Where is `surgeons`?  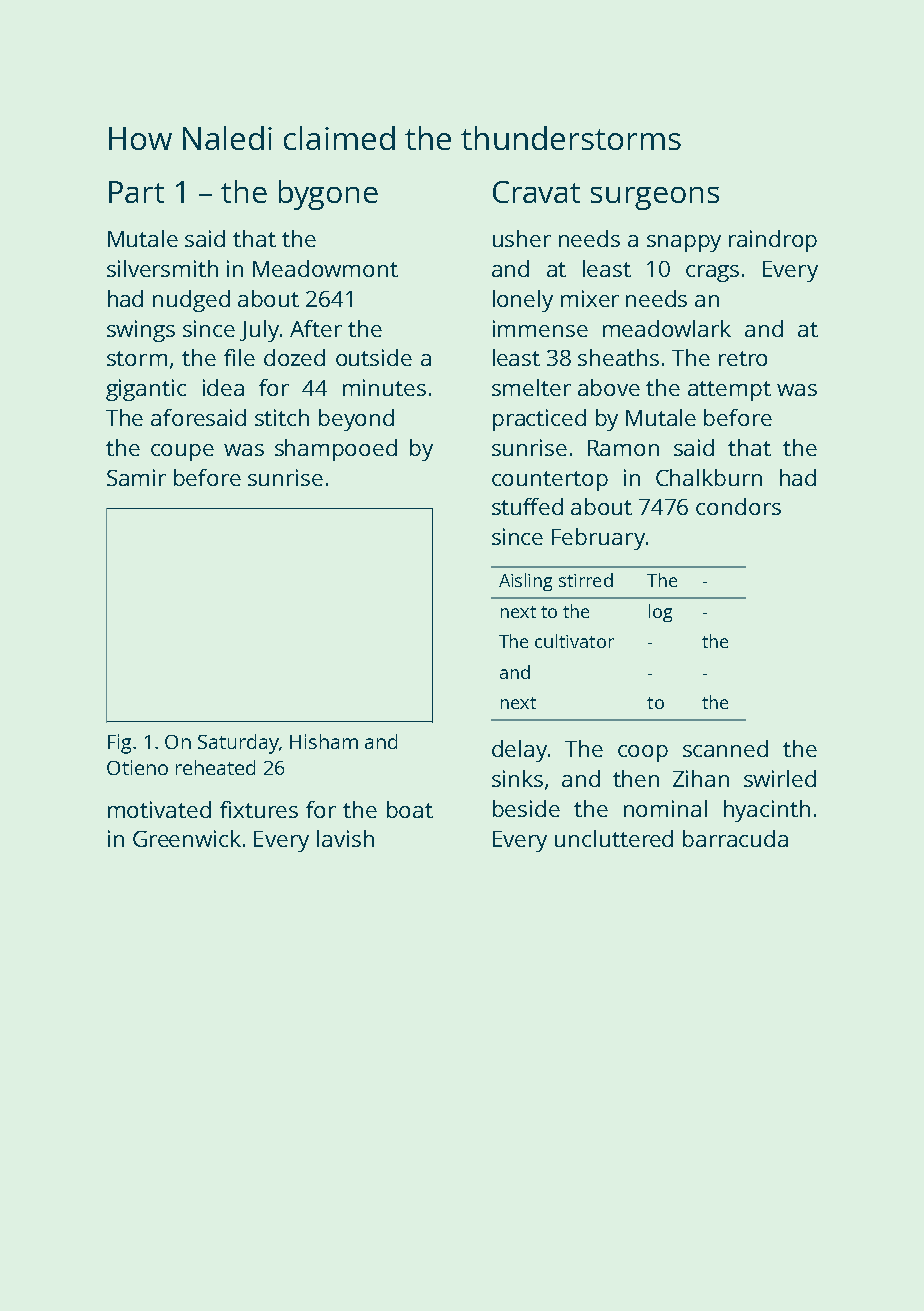 surgeons is located at coordinates (655, 198).
